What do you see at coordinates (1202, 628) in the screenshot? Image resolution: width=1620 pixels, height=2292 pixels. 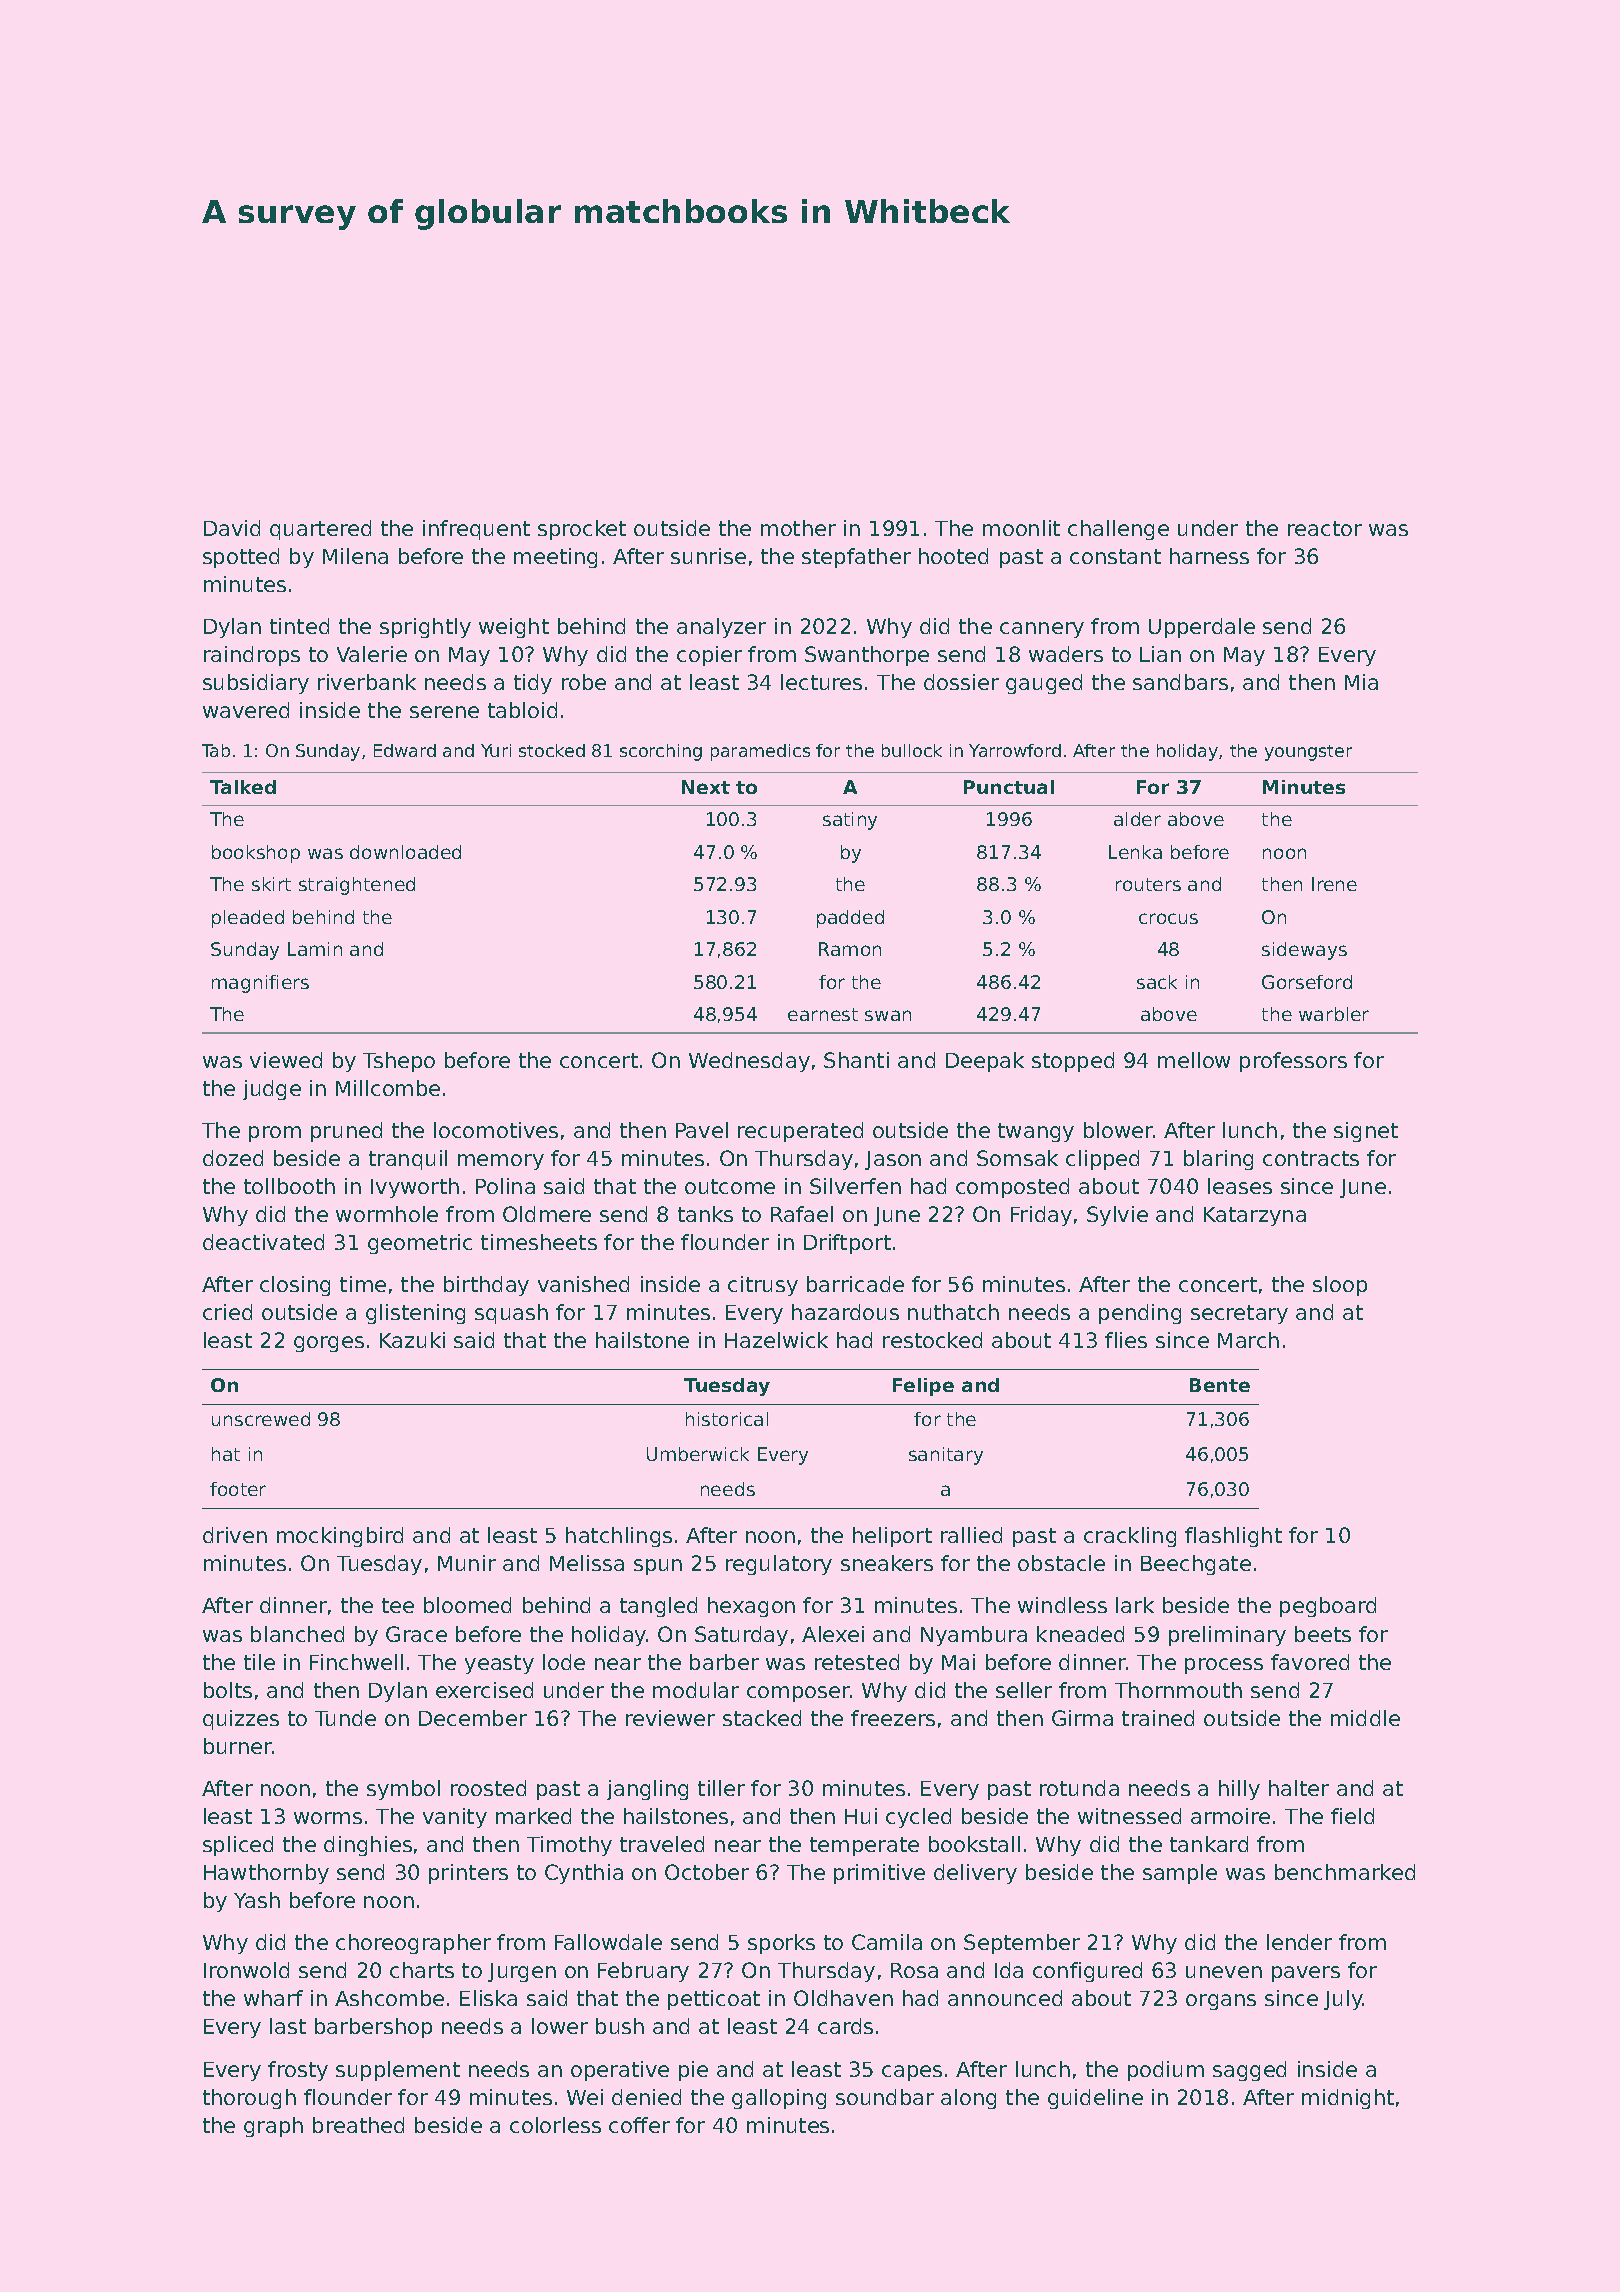 I see `Upperdale` at bounding box center [1202, 628].
